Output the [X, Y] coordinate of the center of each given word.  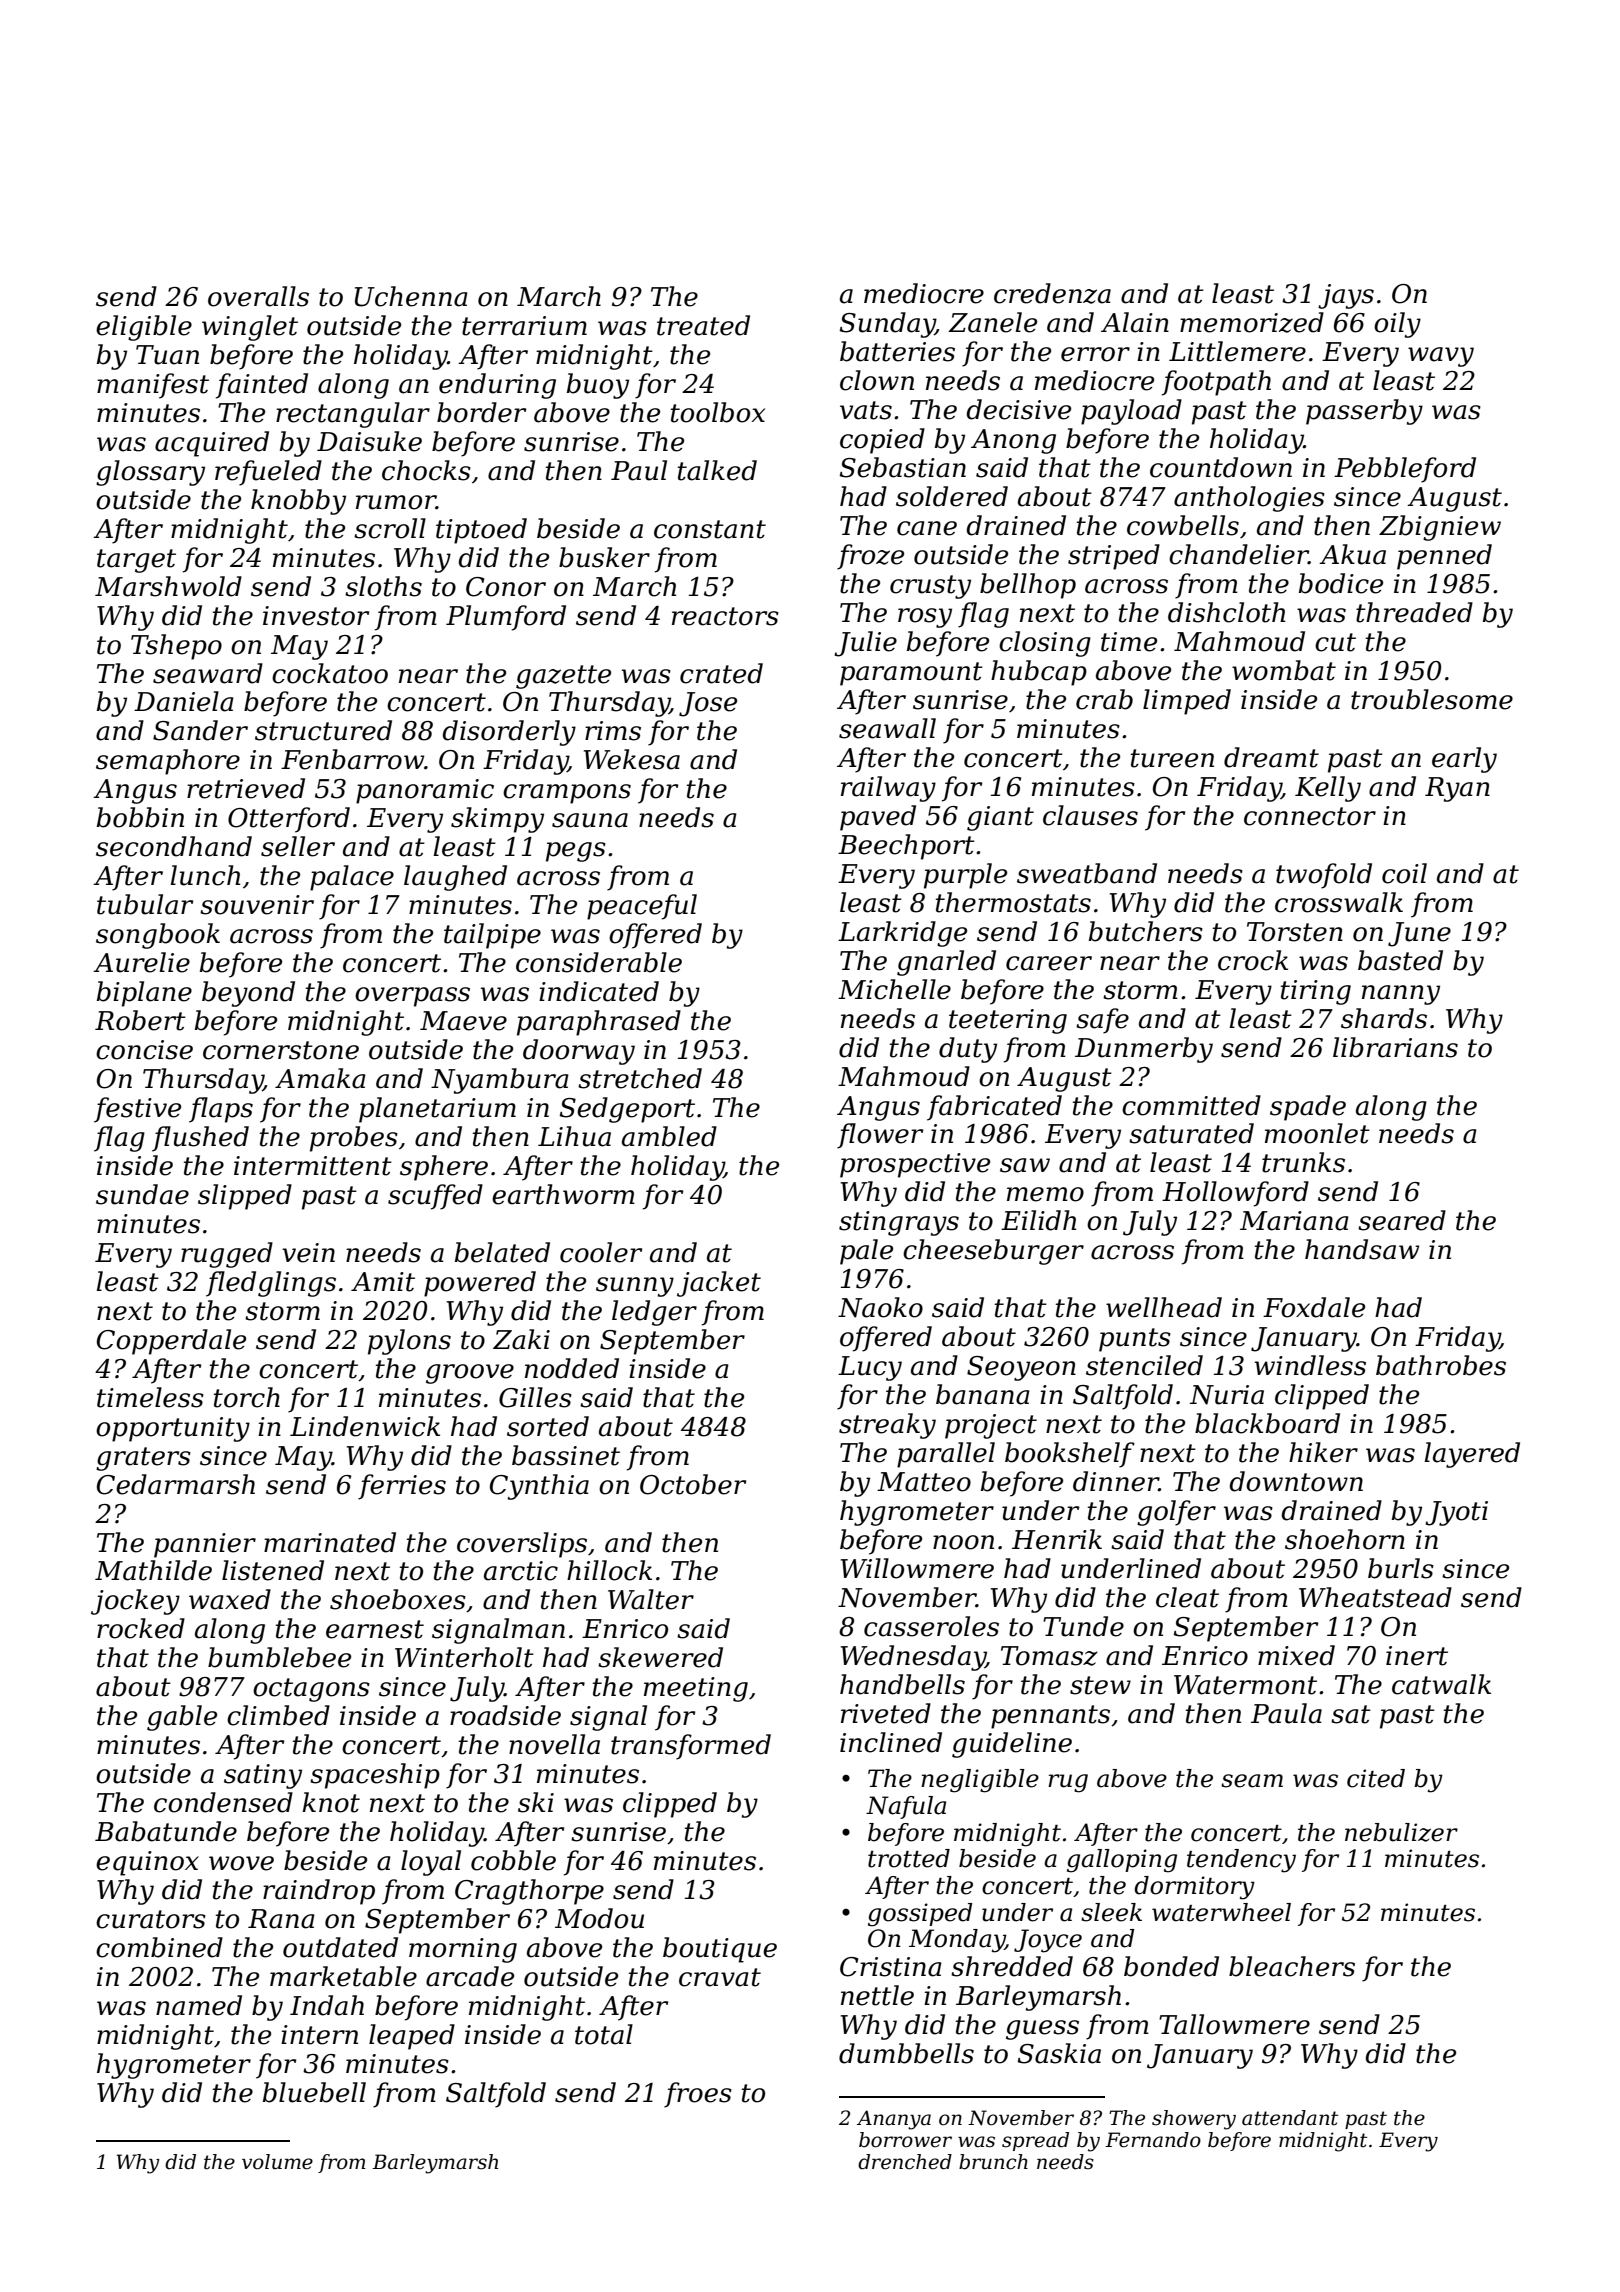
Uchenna [411, 296]
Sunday [887, 325]
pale [866, 1252]
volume [277, 2162]
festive [137, 1110]
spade [1308, 1108]
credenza [1052, 293]
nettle [877, 1995]
